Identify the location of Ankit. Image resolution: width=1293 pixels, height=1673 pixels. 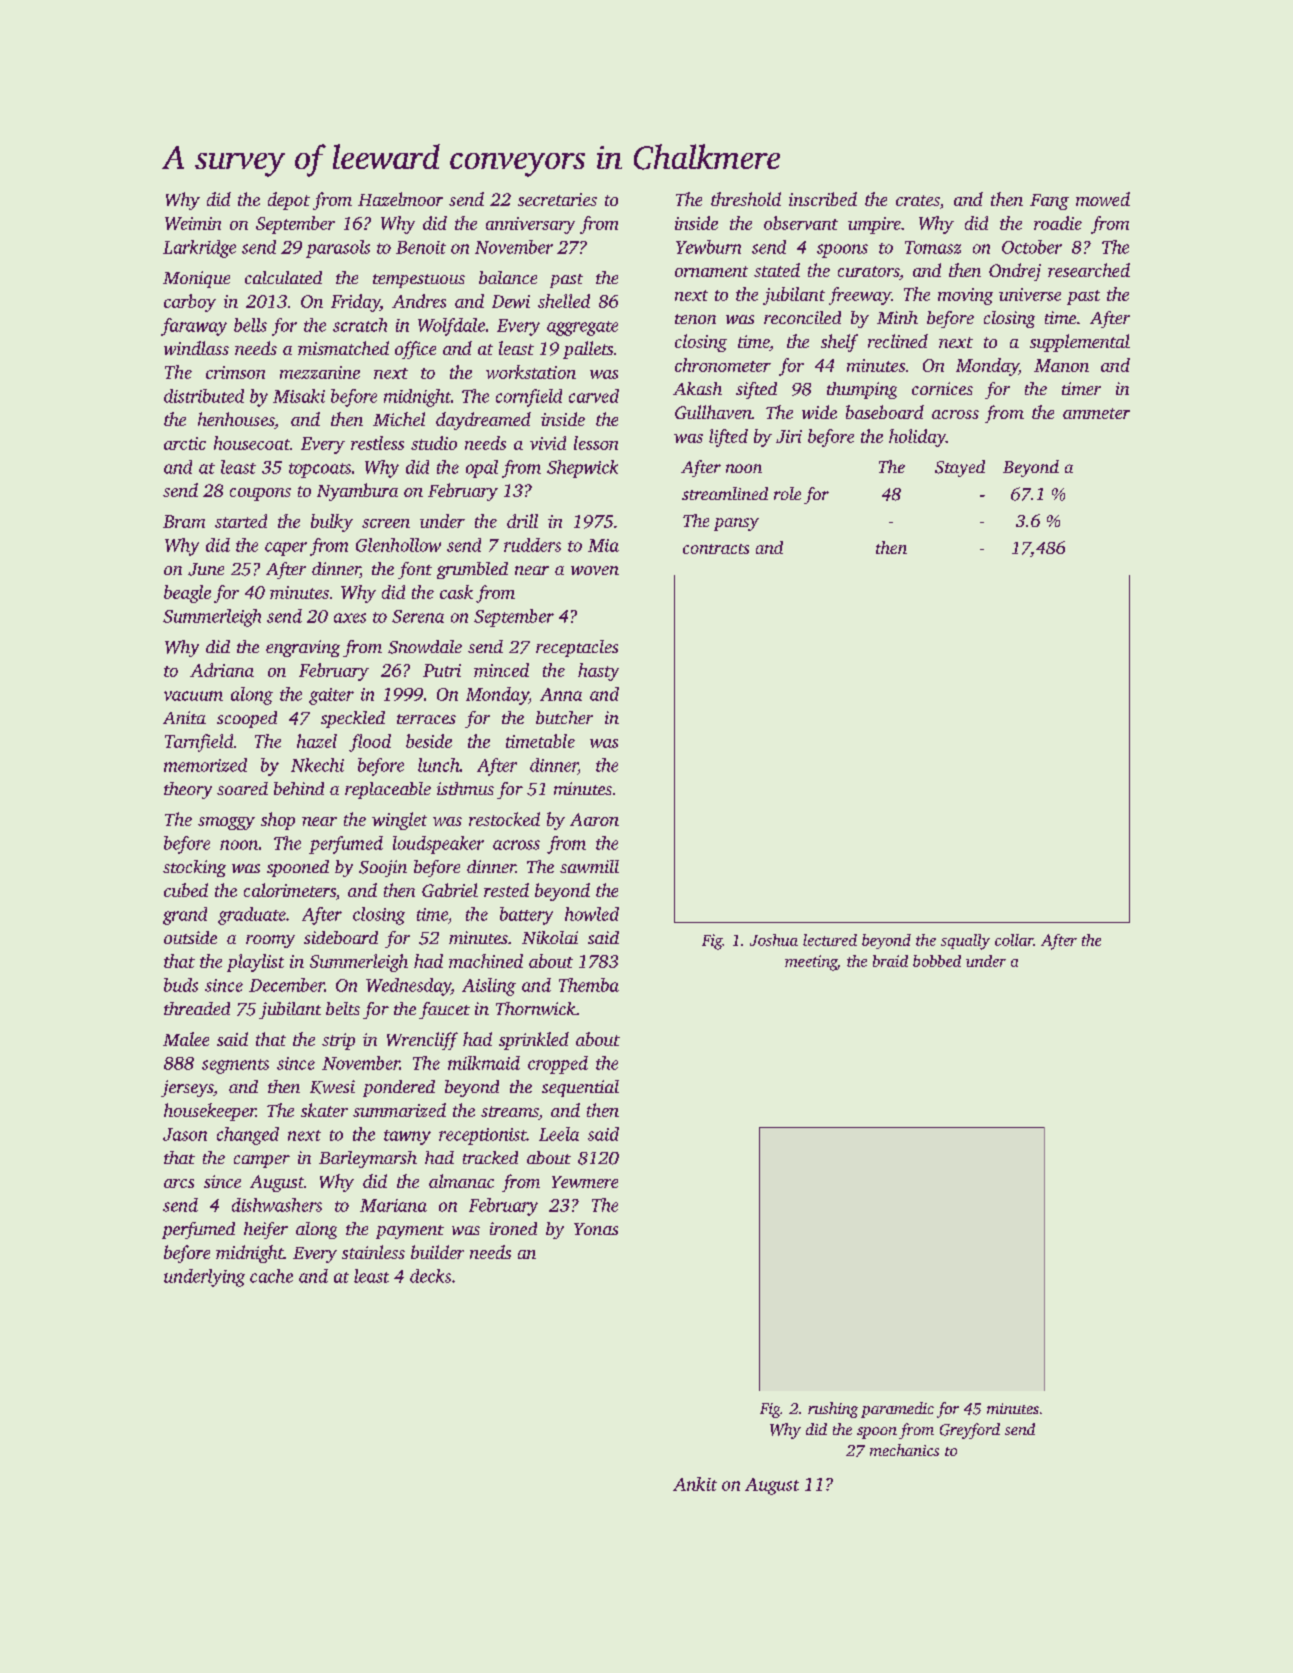
(695, 1484).
